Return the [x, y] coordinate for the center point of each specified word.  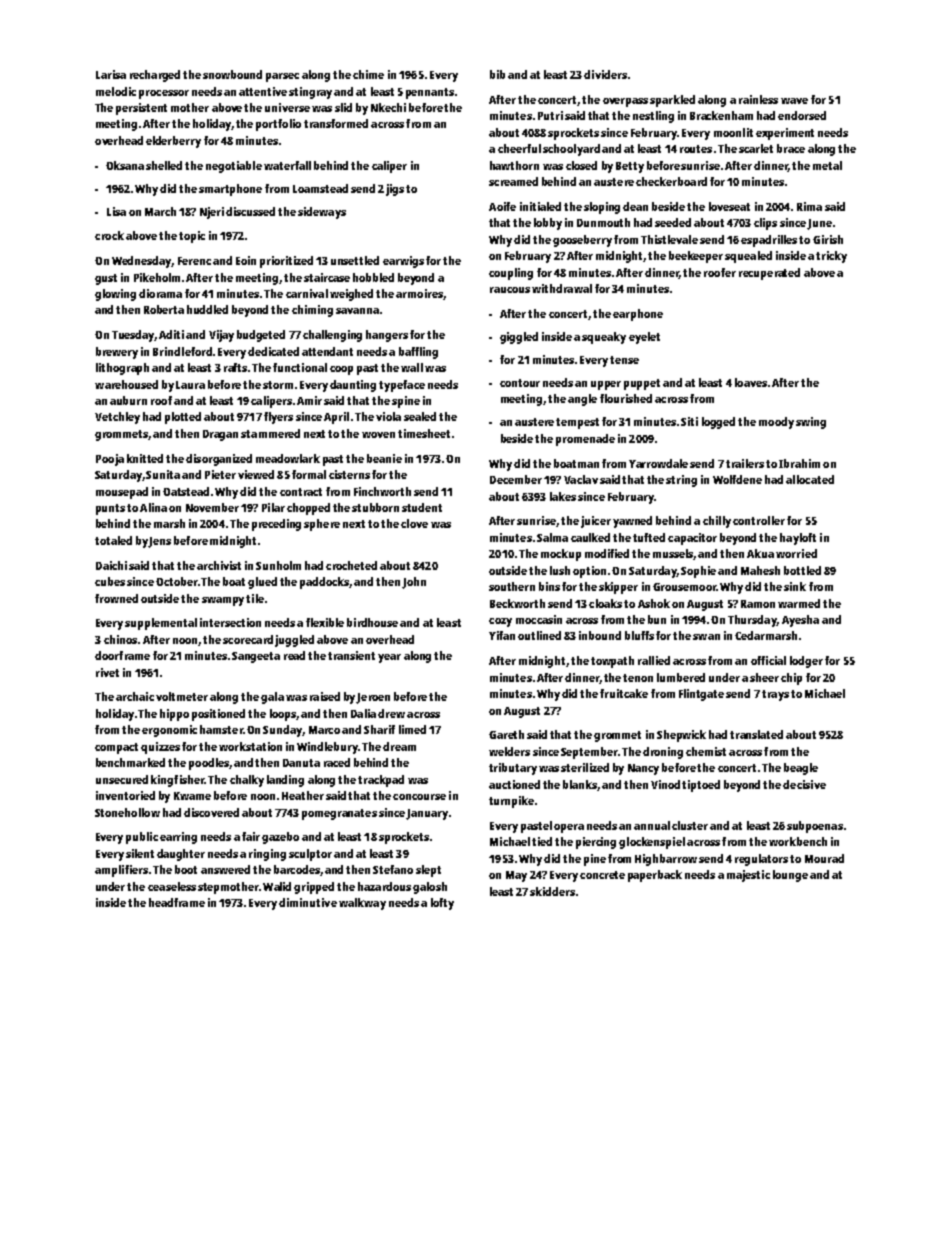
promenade [585, 440]
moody [776, 423]
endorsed [802, 115]
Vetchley [117, 418]
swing [811, 423]
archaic [135, 696]
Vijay [221, 336]
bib [497, 74]
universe [287, 107]
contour [520, 383]
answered [225, 869]
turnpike [511, 802]
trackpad [381, 781]
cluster [690, 825]
